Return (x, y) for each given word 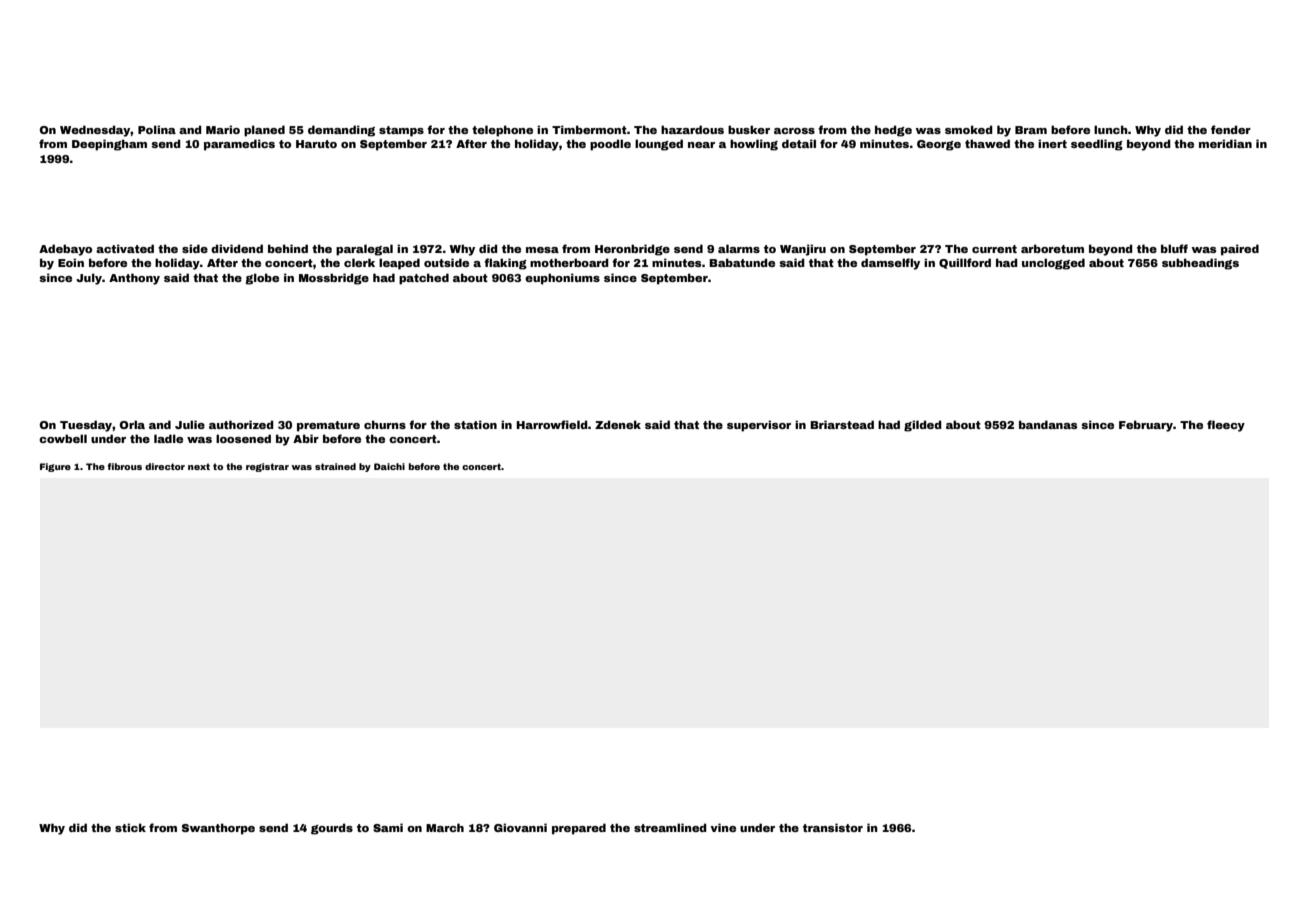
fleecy (1226, 426)
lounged (659, 145)
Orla (132, 424)
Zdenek (618, 424)
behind (288, 248)
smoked (969, 129)
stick (130, 827)
